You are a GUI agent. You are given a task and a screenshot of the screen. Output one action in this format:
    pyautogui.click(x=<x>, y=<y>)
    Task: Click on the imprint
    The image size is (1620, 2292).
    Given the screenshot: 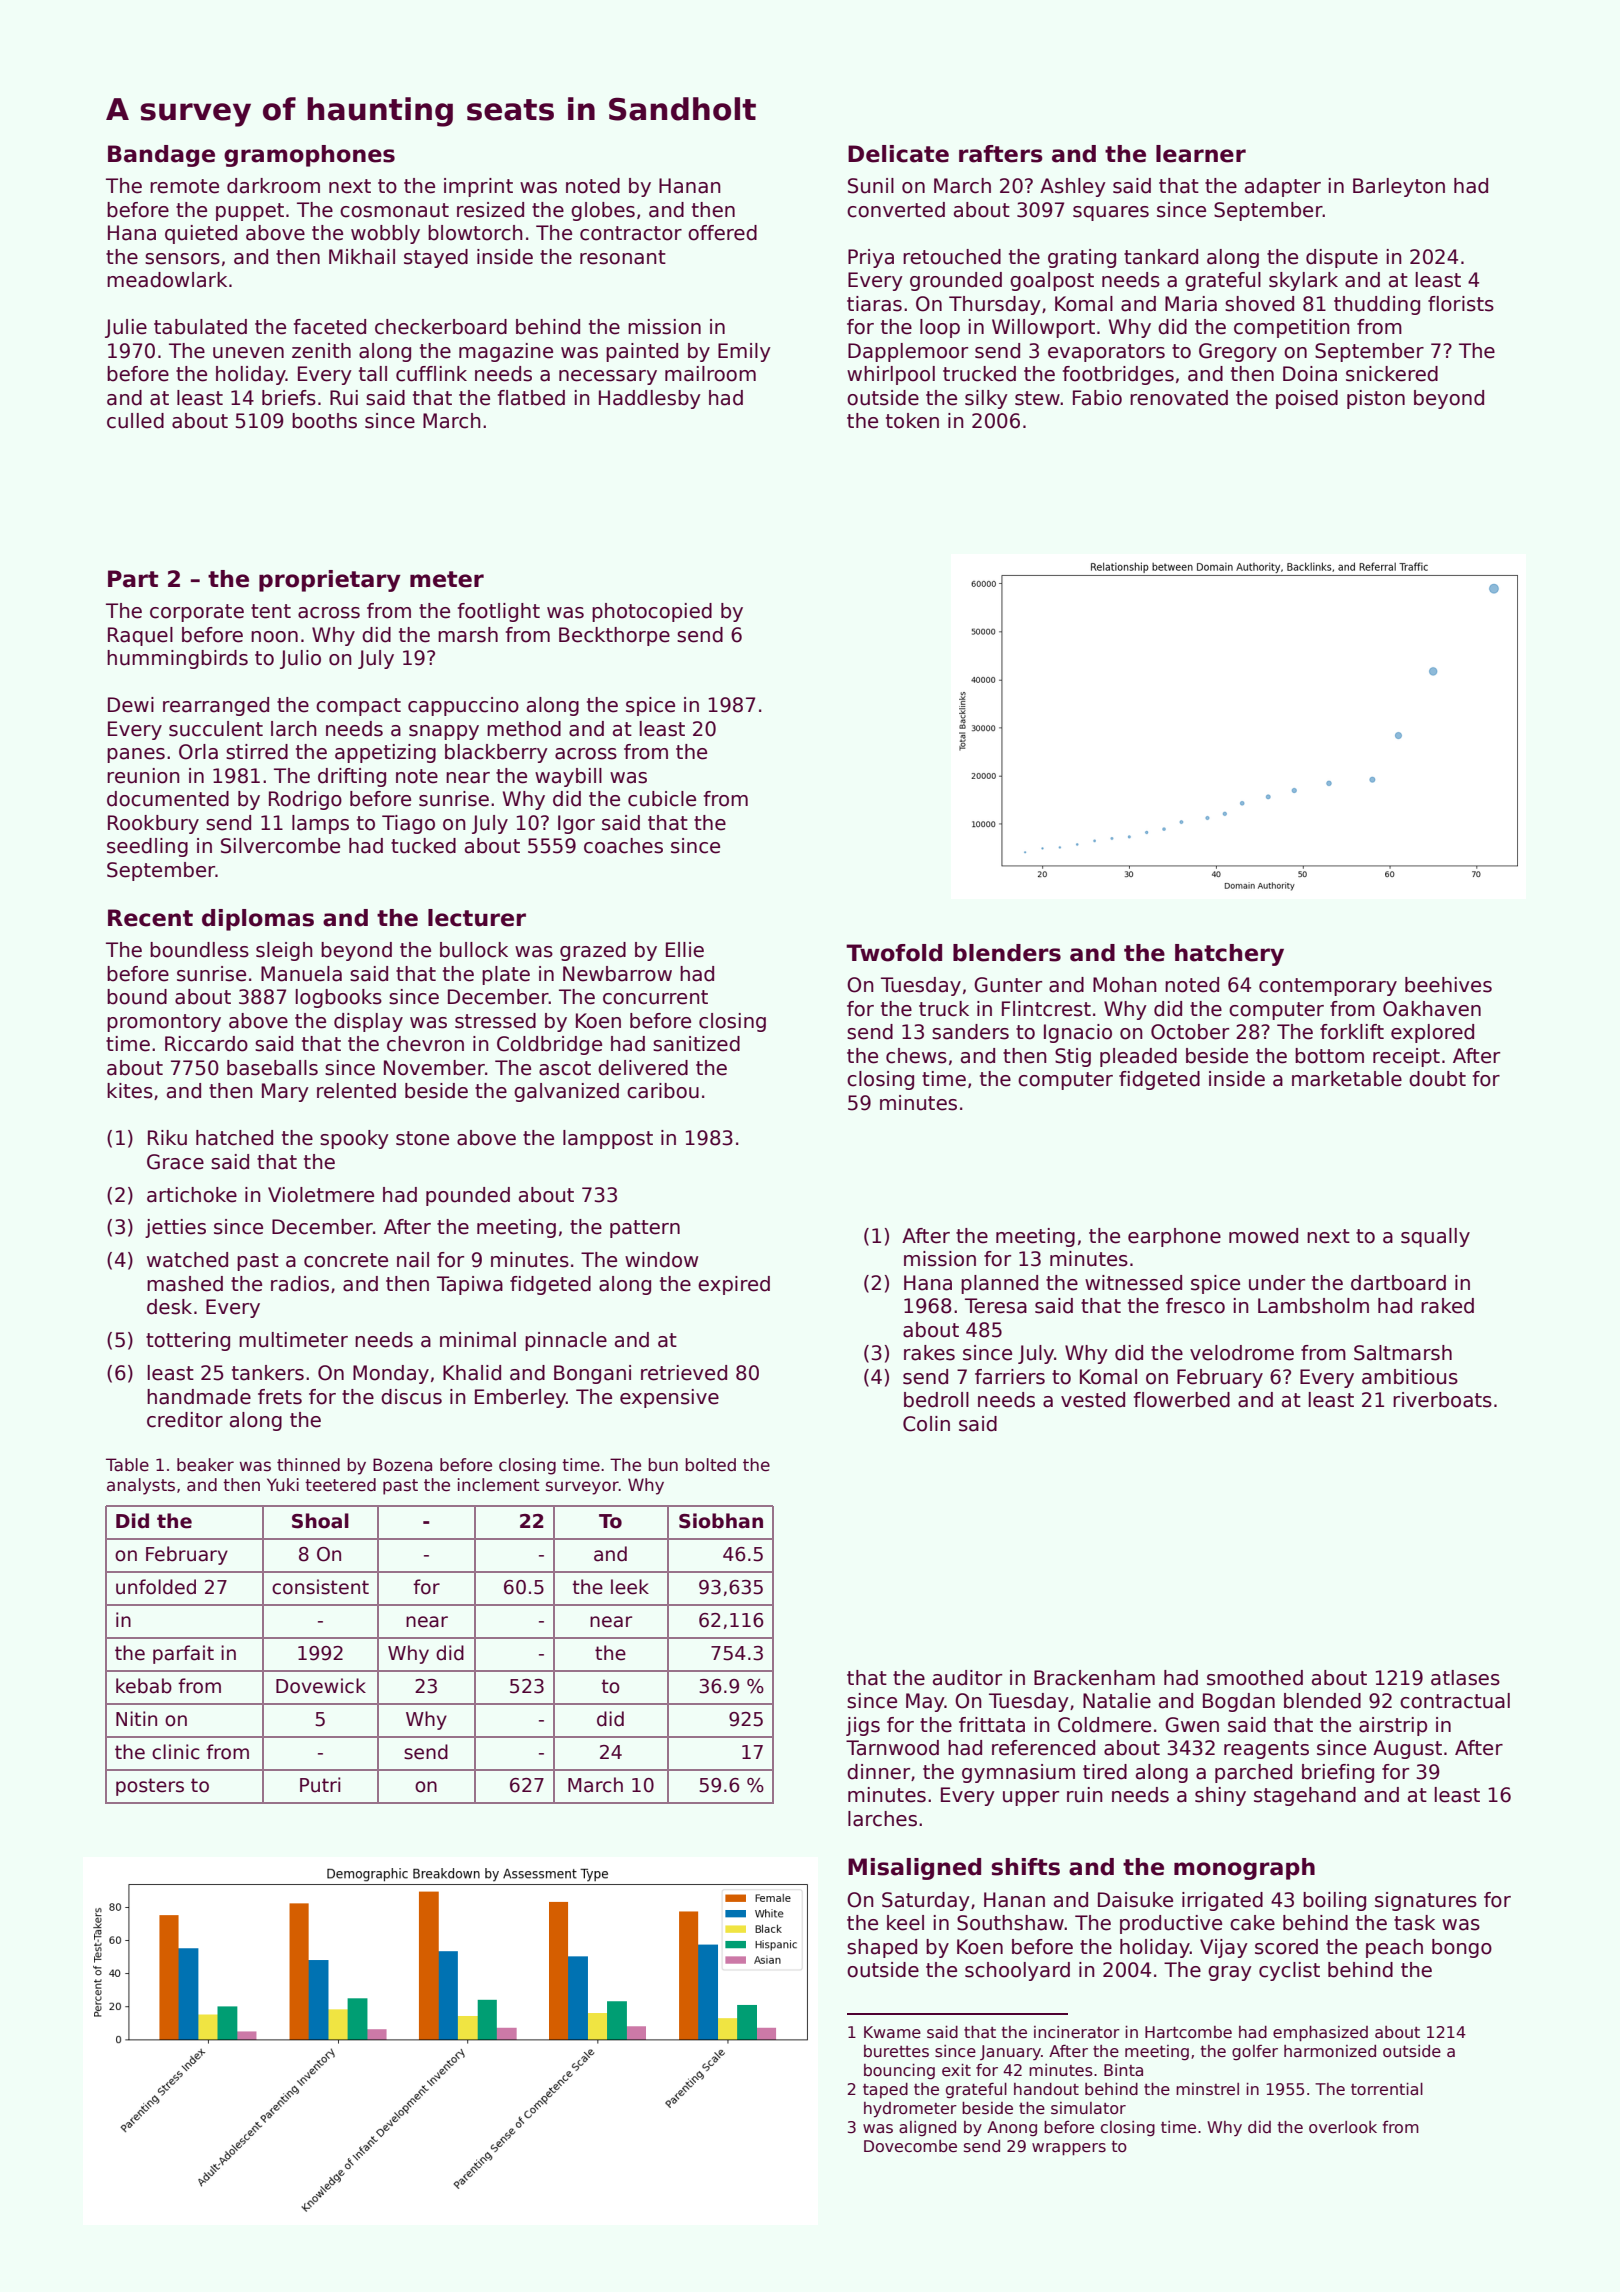 What is the action you would take?
    pyautogui.click(x=478, y=187)
